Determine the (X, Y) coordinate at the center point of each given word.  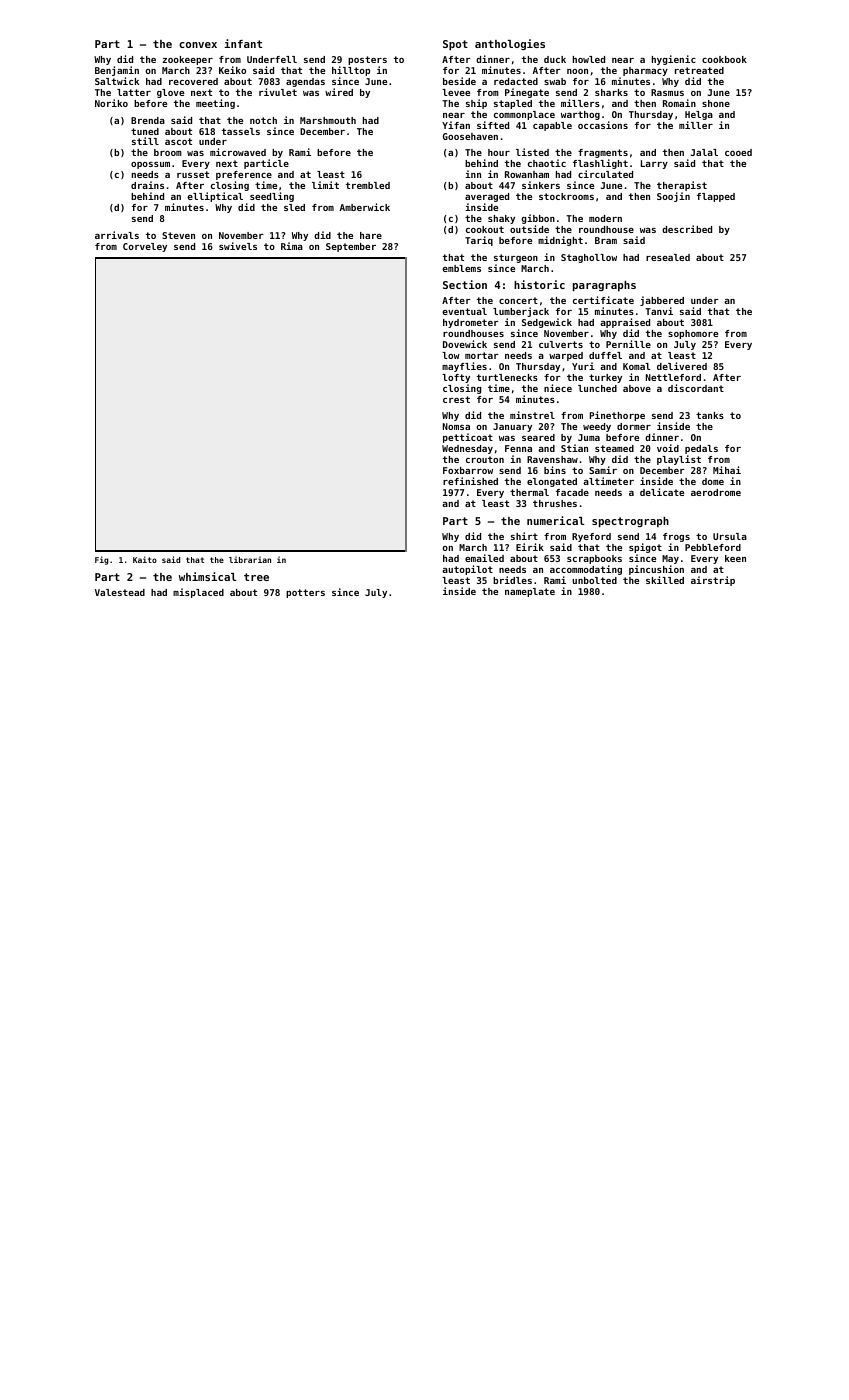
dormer (634, 426)
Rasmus (667, 92)
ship (476, 104)
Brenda (148, 120)
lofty (456, 378)
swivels (238, 246)
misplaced (198, 593)
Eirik (530, 547)
